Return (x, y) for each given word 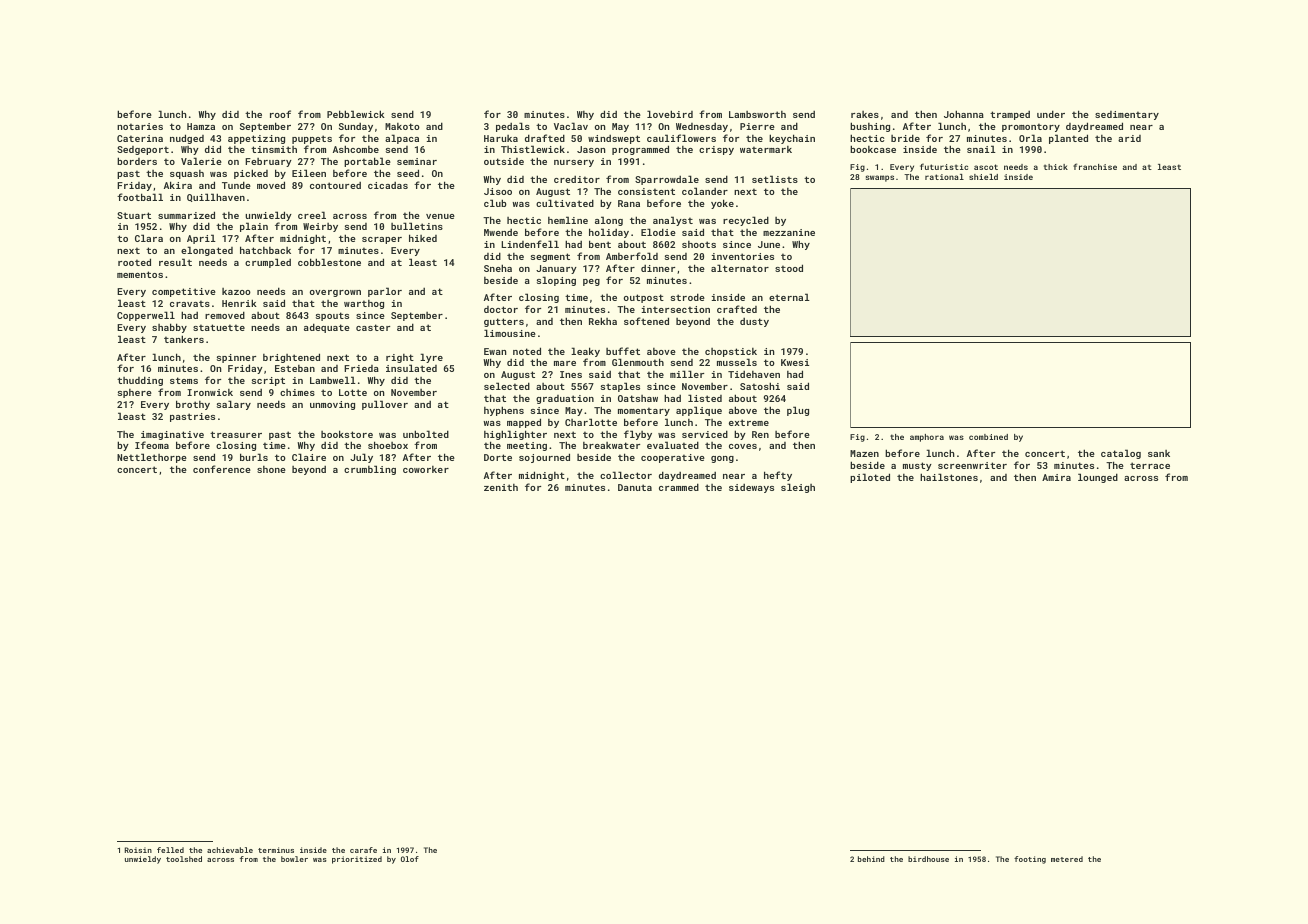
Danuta (635, 487)
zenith (501, 487)
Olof (410, 859)
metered (1067, 859)
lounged (1098, 478)
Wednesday (702, 127)
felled (170, 850)
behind (871, 859)
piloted (870, 478)
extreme (749, 422)
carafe (363, 850)
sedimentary (1127, 115)
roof (280, 114)
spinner (236, 358)
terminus (276, 850)
